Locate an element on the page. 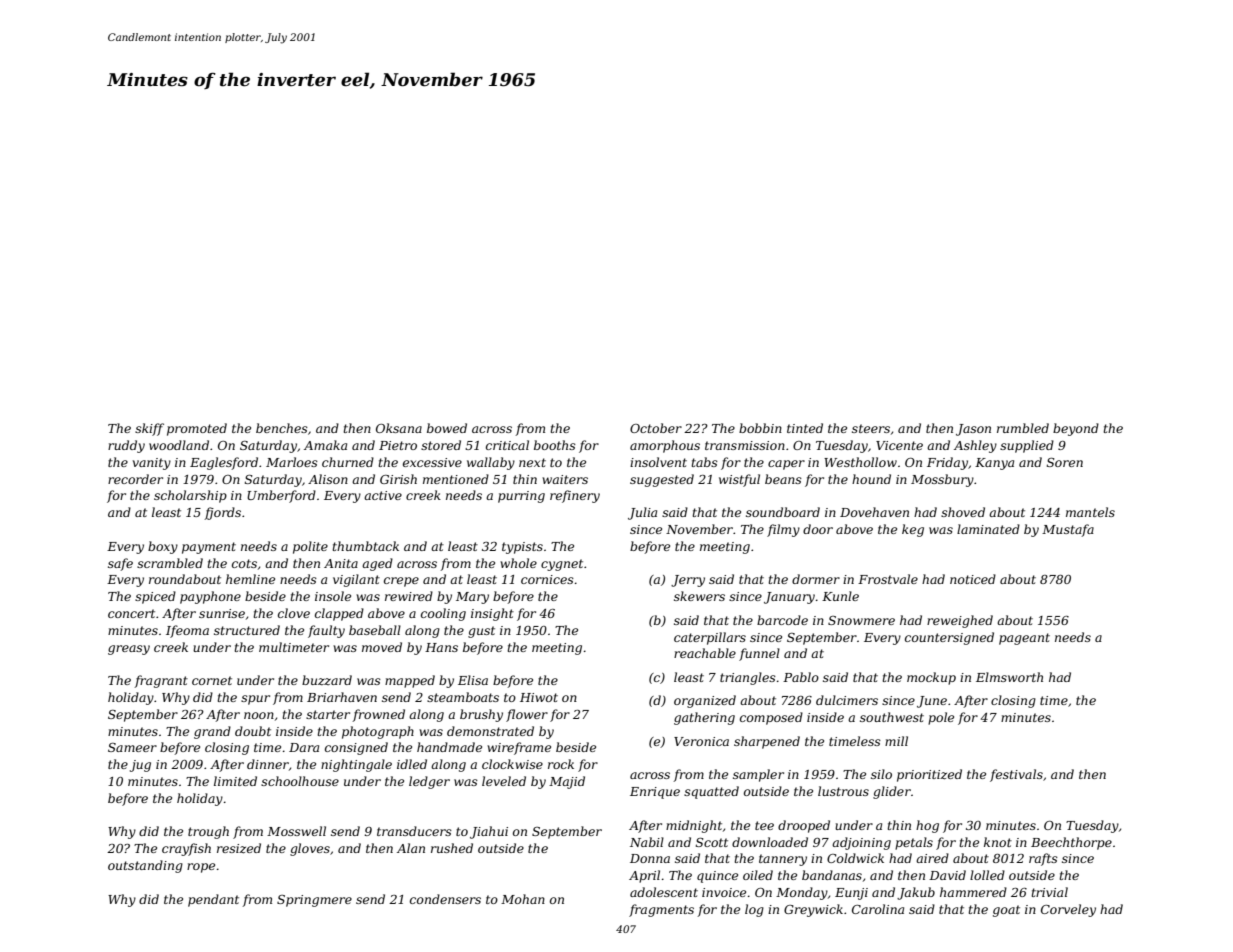 Image resolution: width=1233 pixels, height=952 pixels. crepe is located at coordinates (401, 582).
